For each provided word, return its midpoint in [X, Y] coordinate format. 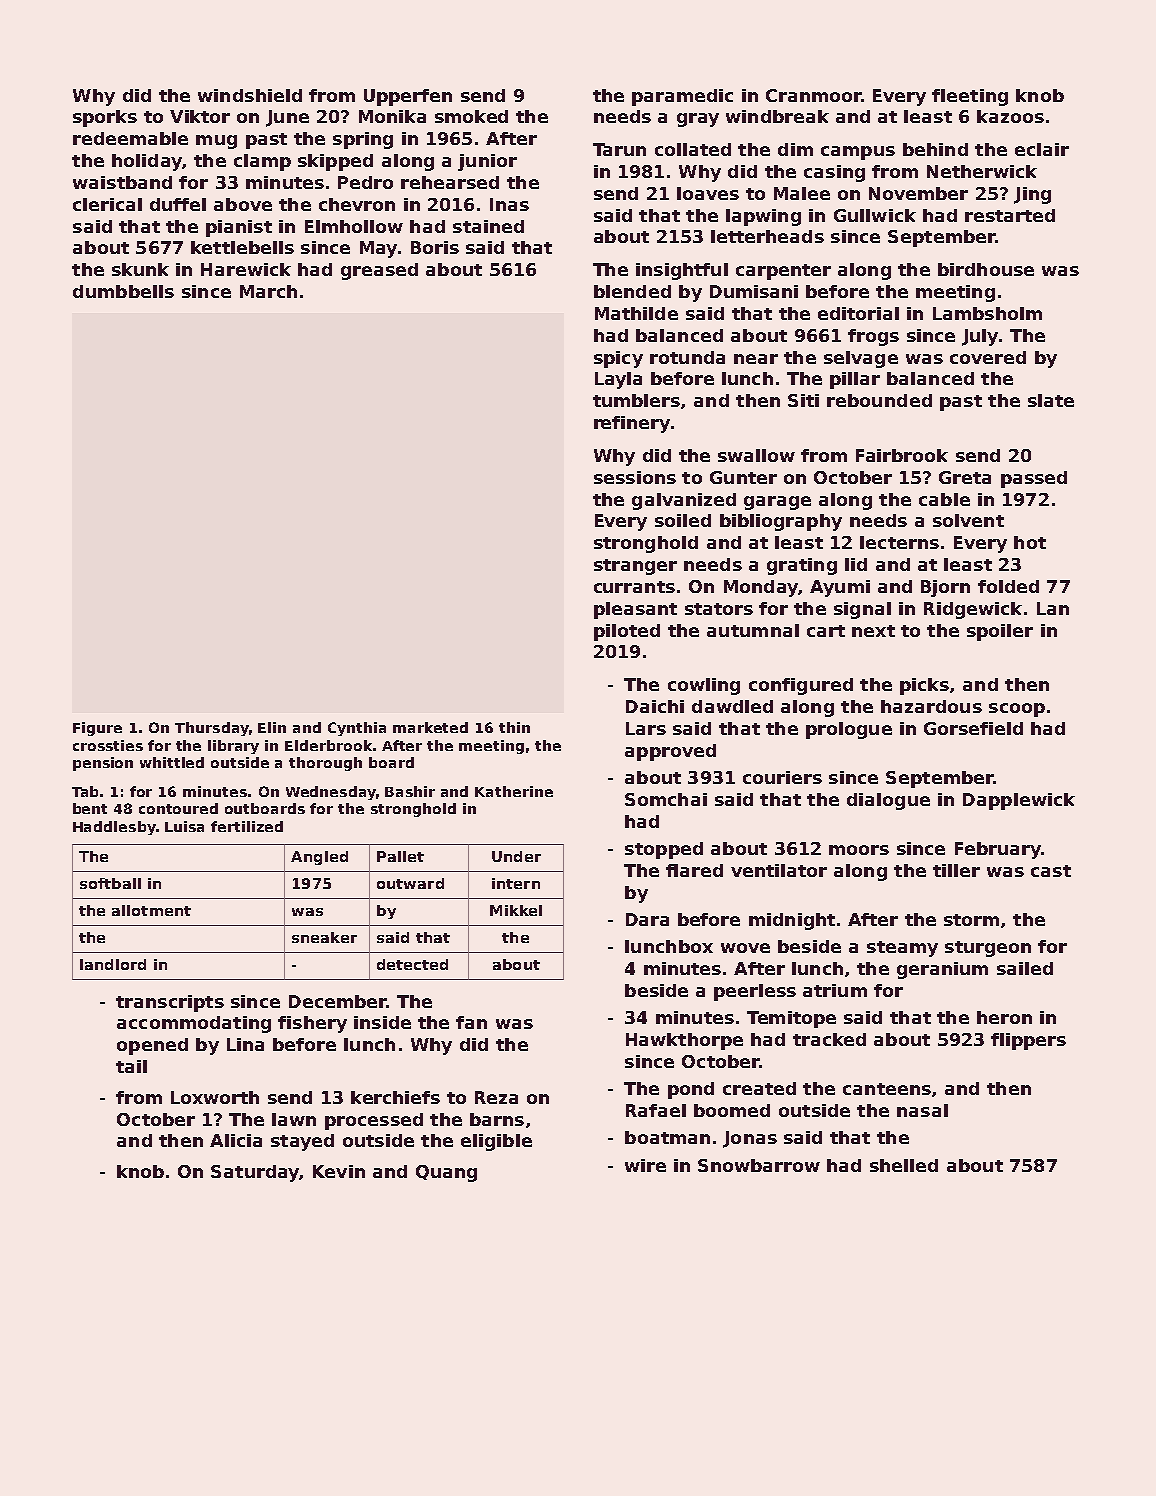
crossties [108, 745]
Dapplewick [1019, 801]
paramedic [682, 97]
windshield [250, 95]
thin [514, 727]
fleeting [970, 97]
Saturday [255, 1173]
